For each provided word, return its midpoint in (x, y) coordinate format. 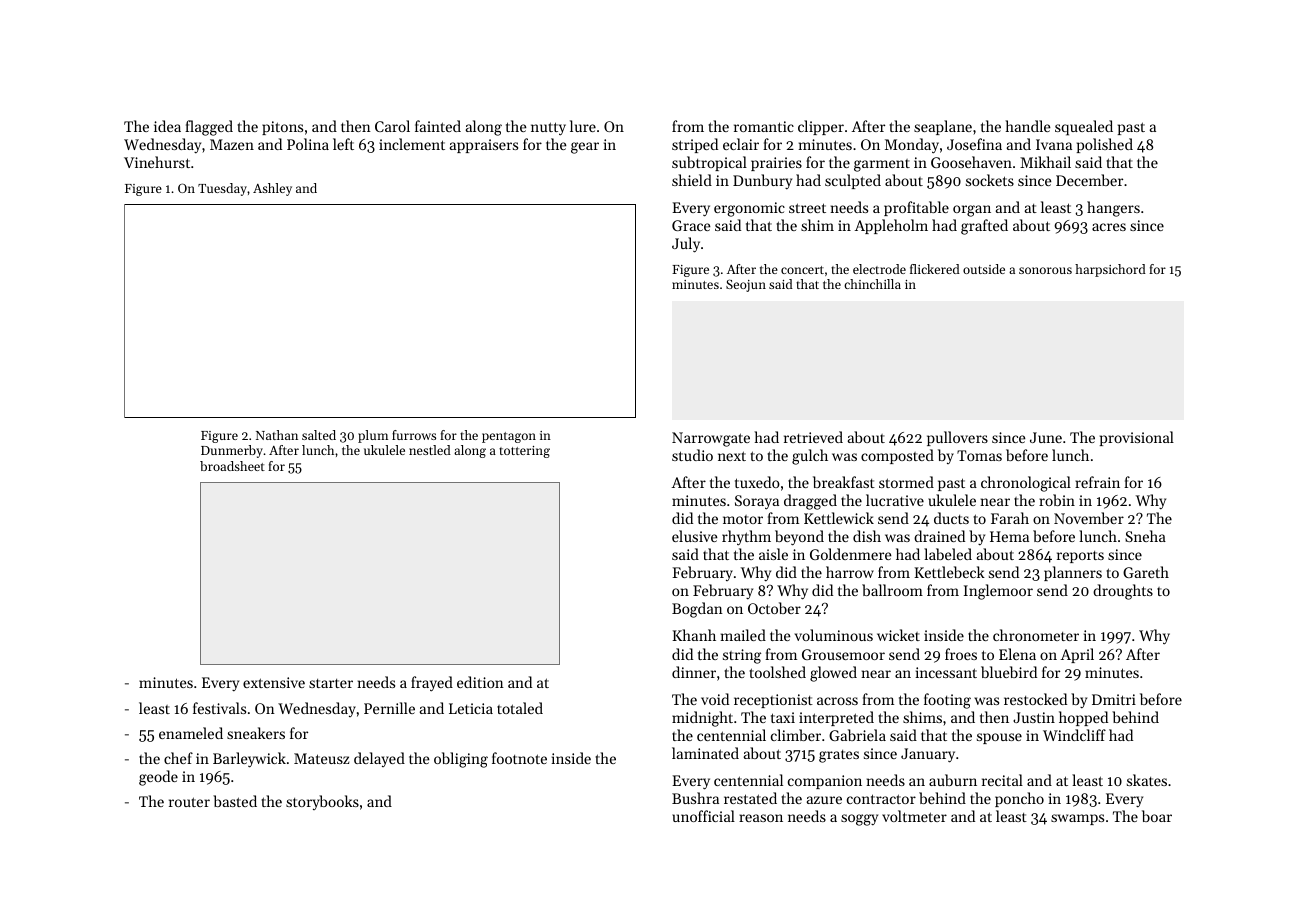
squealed (1084, 128)
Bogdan (697, 610)
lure (583, 126)
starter (331, 683)
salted (319, 435)
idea (167, 126)
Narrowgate (711, 439)
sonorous (1045, 270)
